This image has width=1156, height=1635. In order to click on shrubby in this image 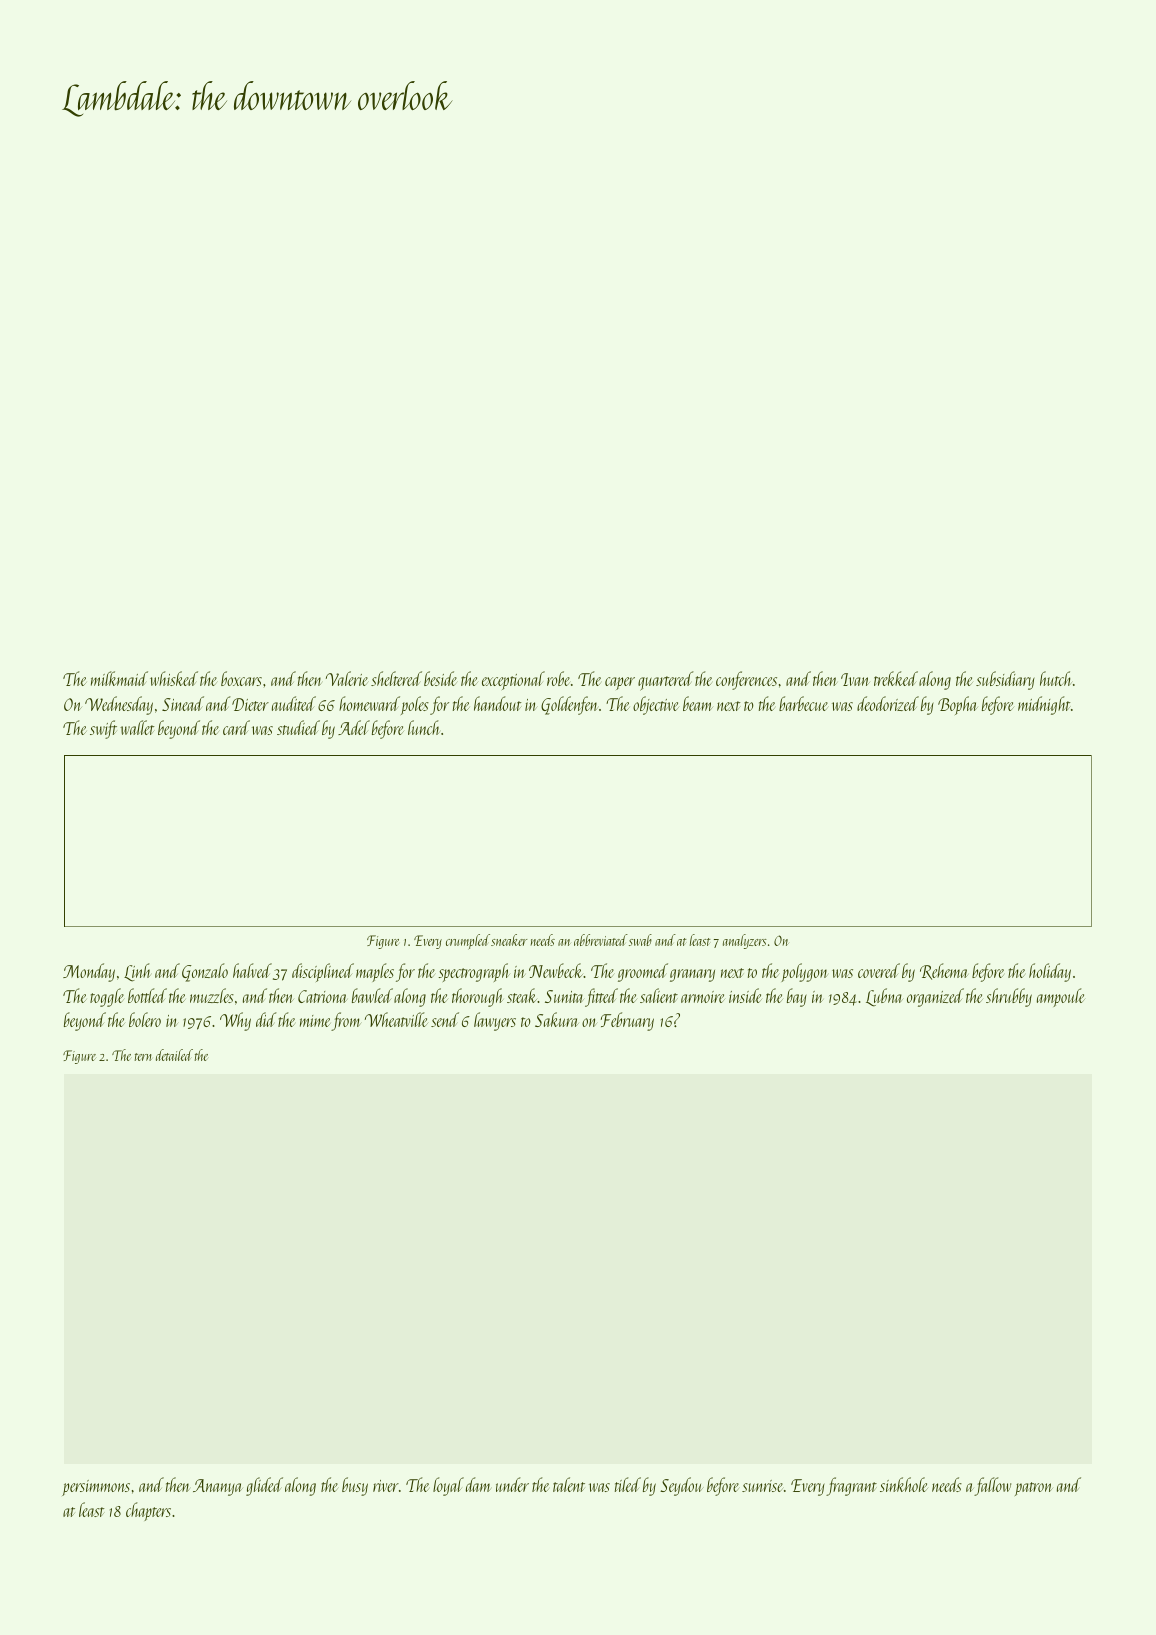, I will do `click(1009, 997)`.
